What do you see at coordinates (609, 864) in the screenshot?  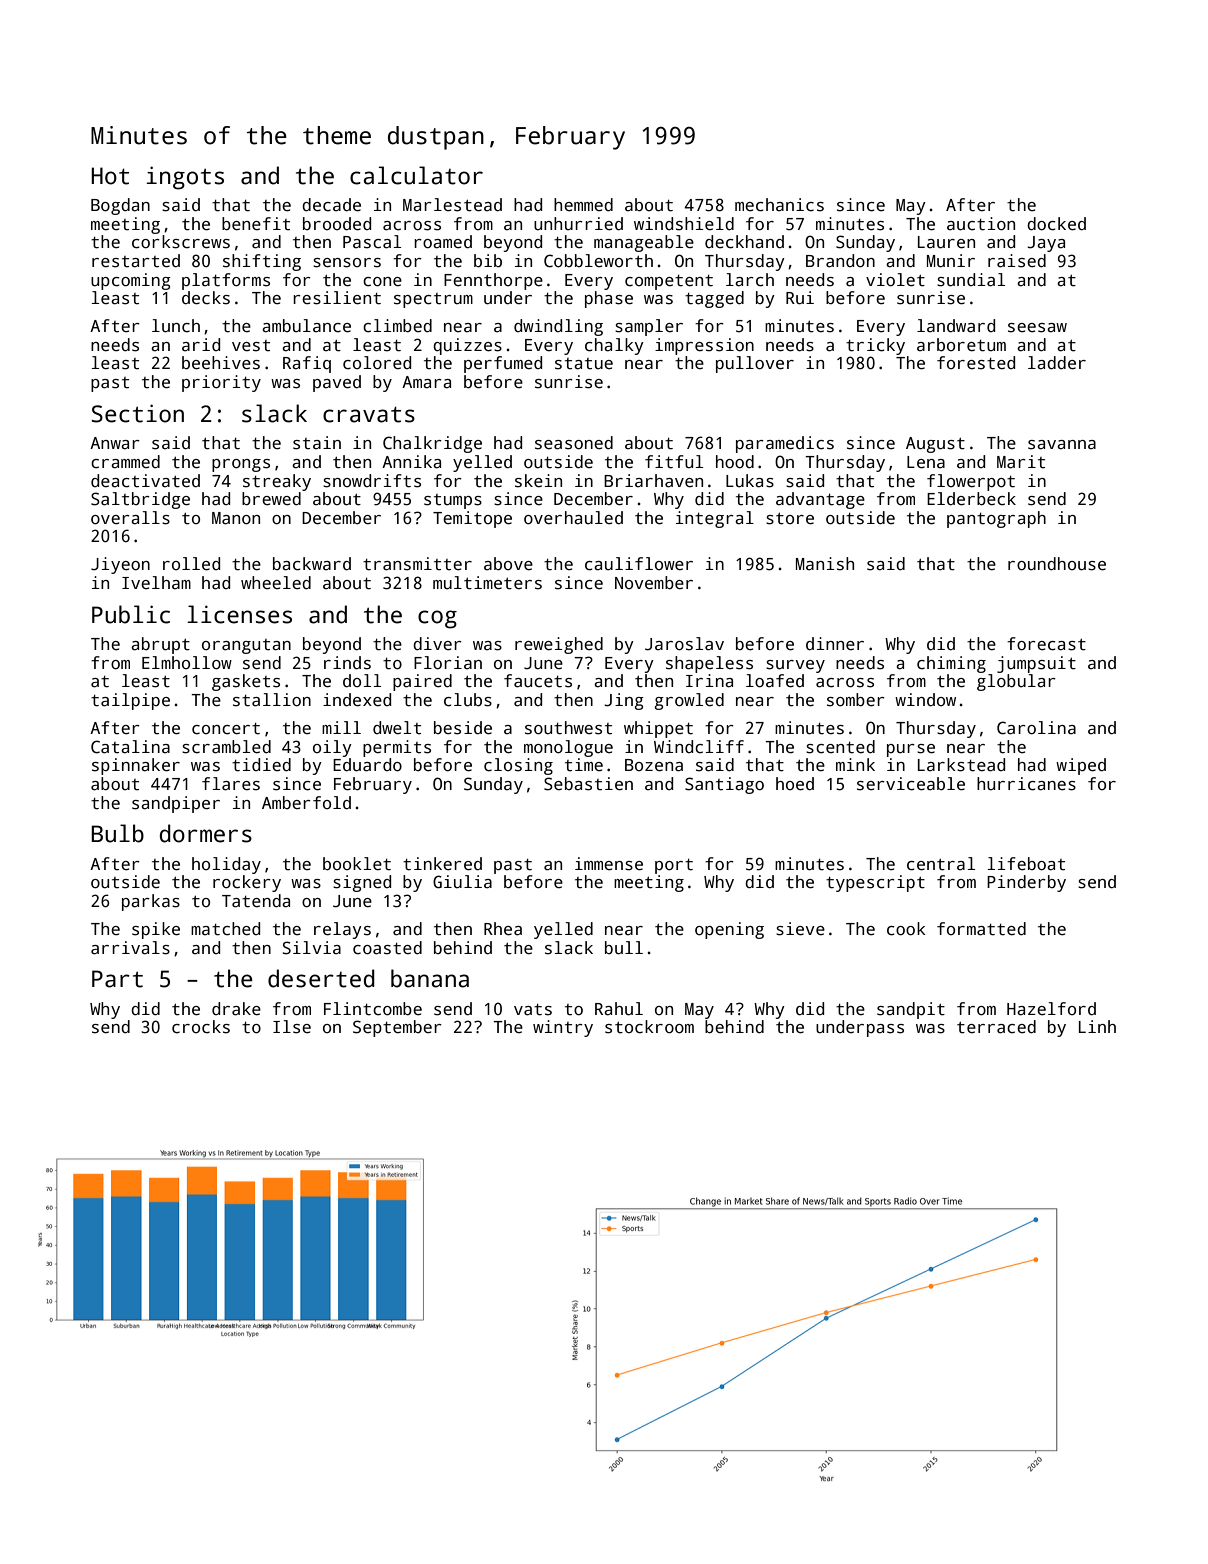 I see `immense` at bounding box center [609, 864].
